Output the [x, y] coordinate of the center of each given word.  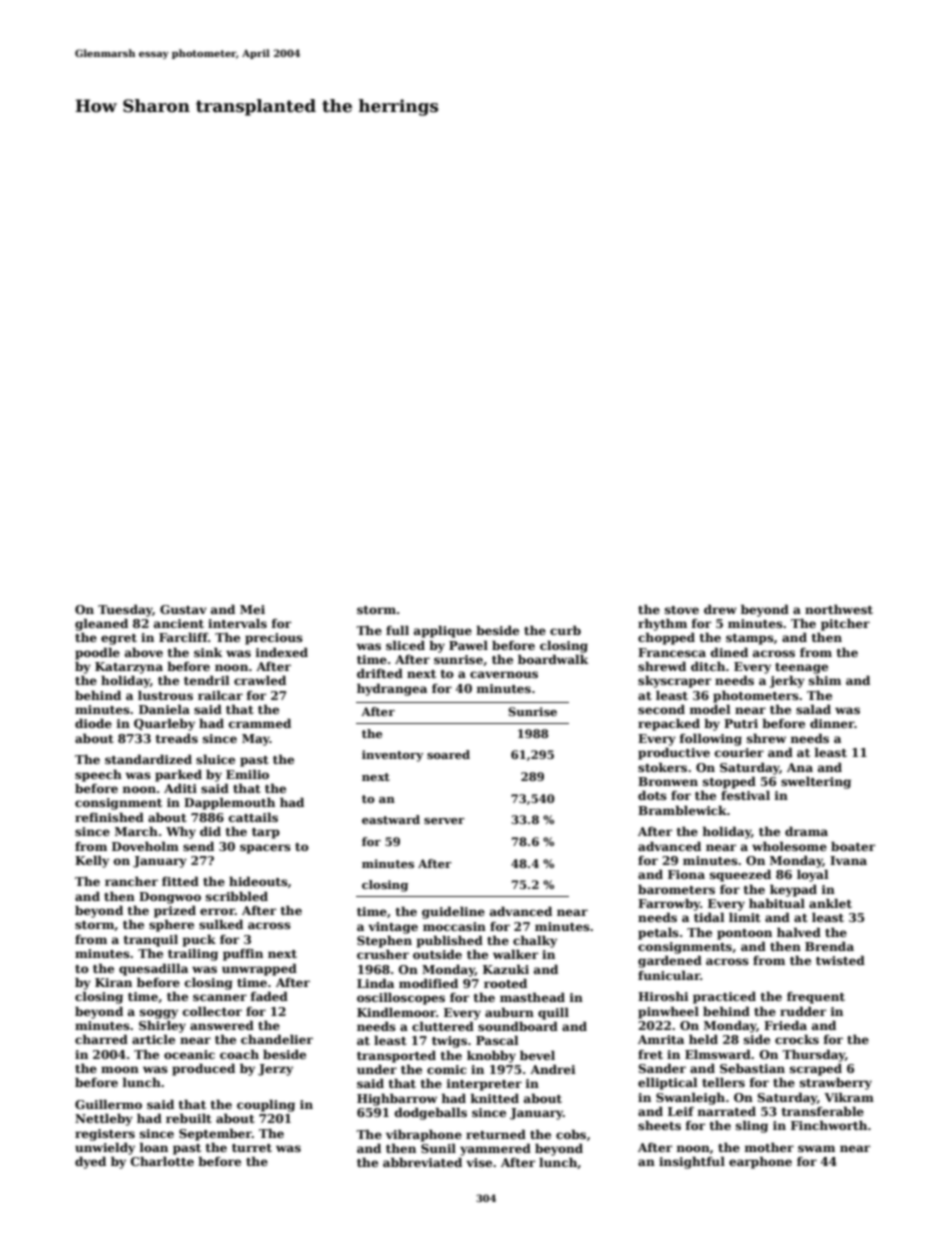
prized [175, 911]
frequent [816, 998]
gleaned [101, 624]
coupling [266, 1105]
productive [674, 753]
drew [720, 609]
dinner [832, 723]
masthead [532, 997]
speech [98, 775]
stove [682, 610]
